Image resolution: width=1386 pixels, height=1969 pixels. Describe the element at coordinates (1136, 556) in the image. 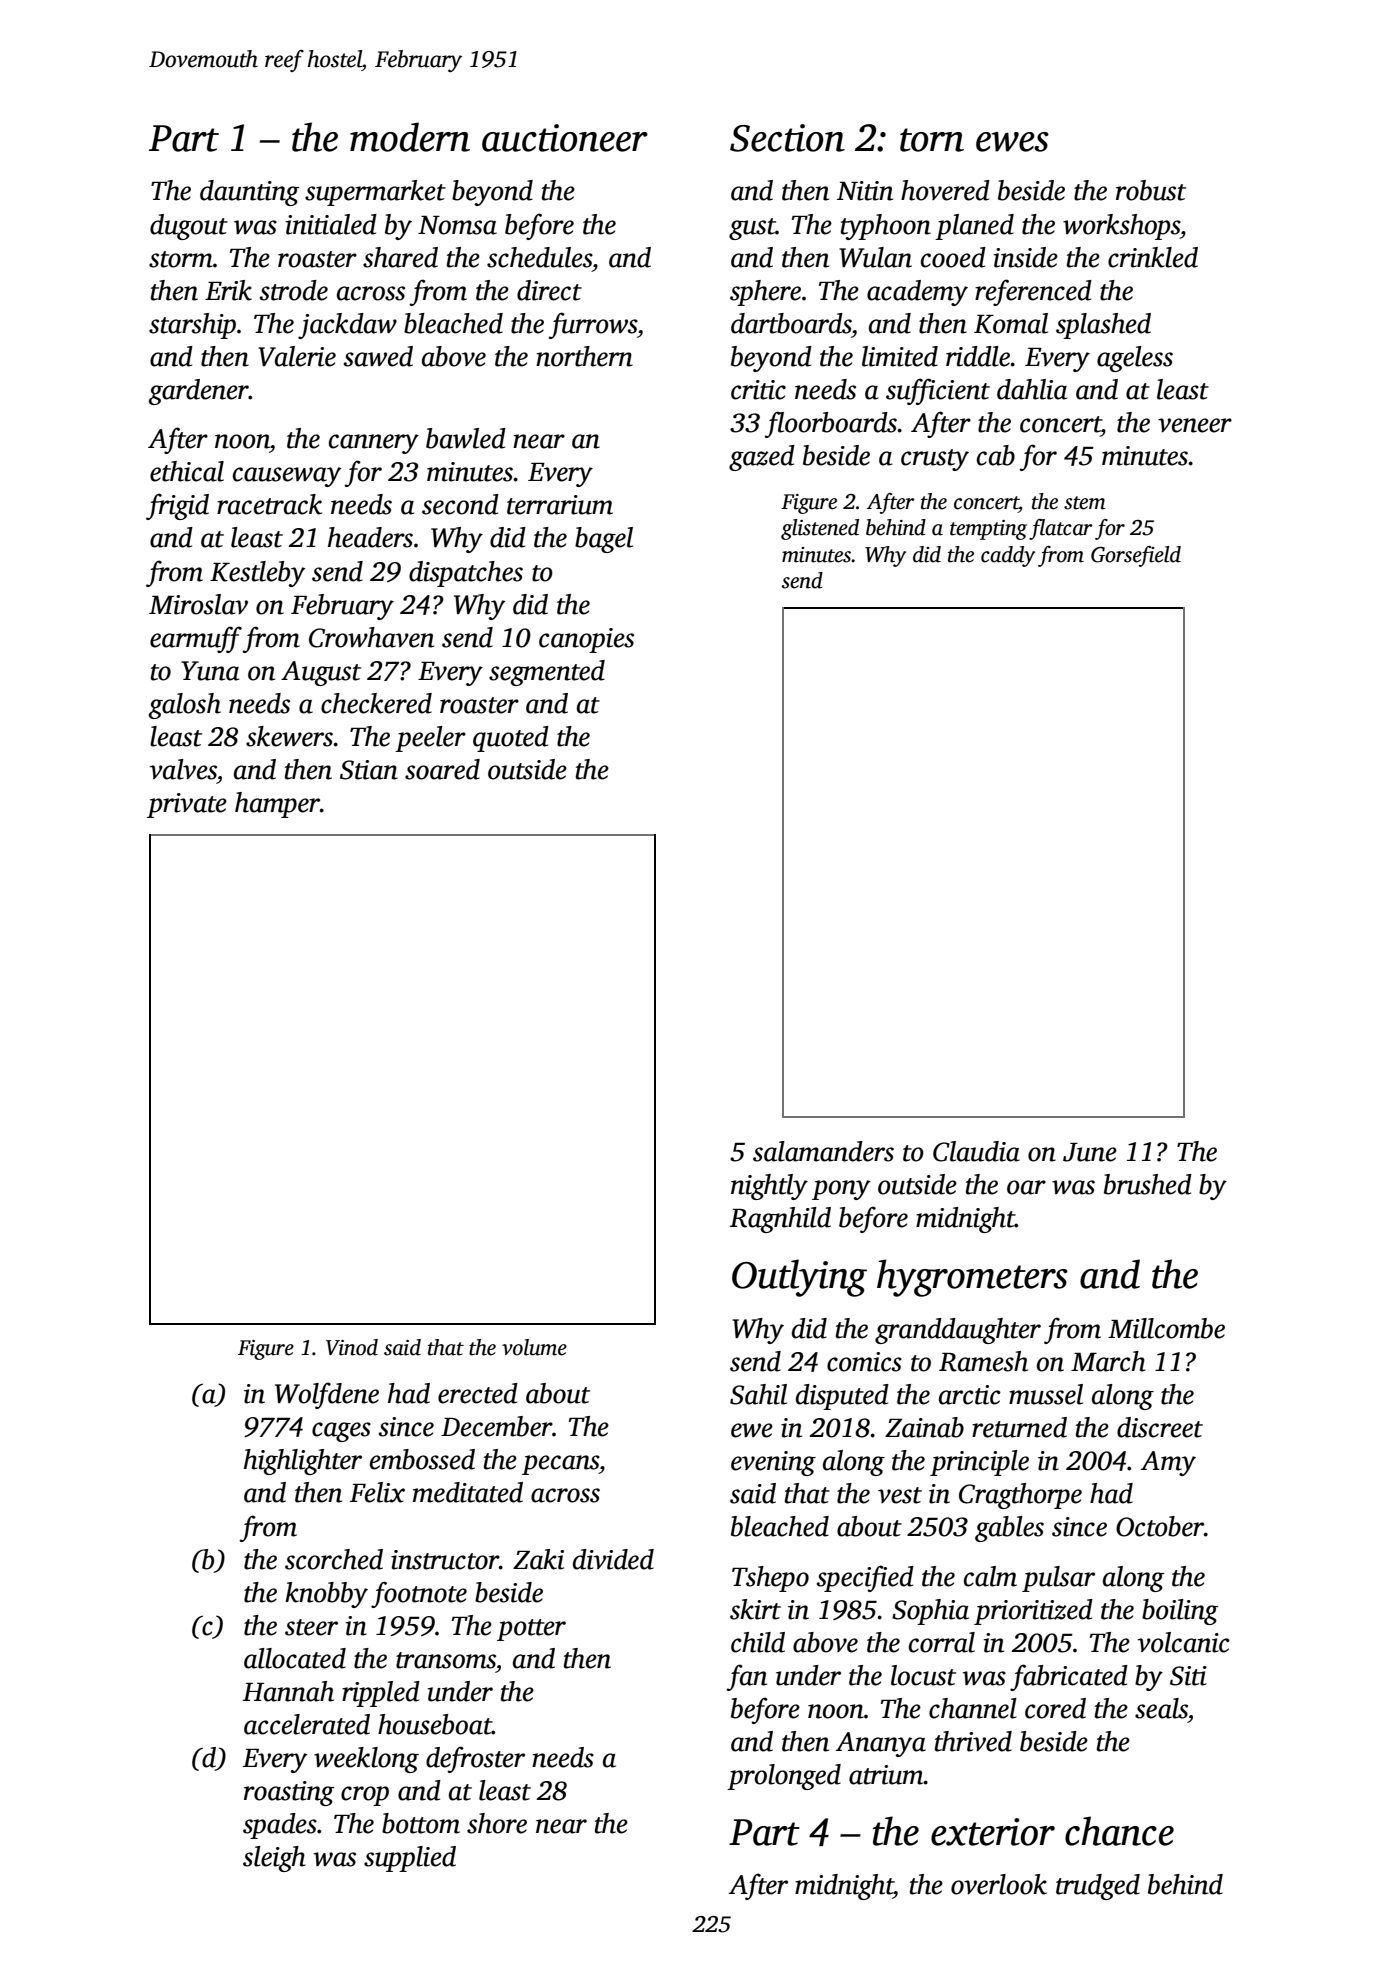

I see `Gorsefield` at that location.
